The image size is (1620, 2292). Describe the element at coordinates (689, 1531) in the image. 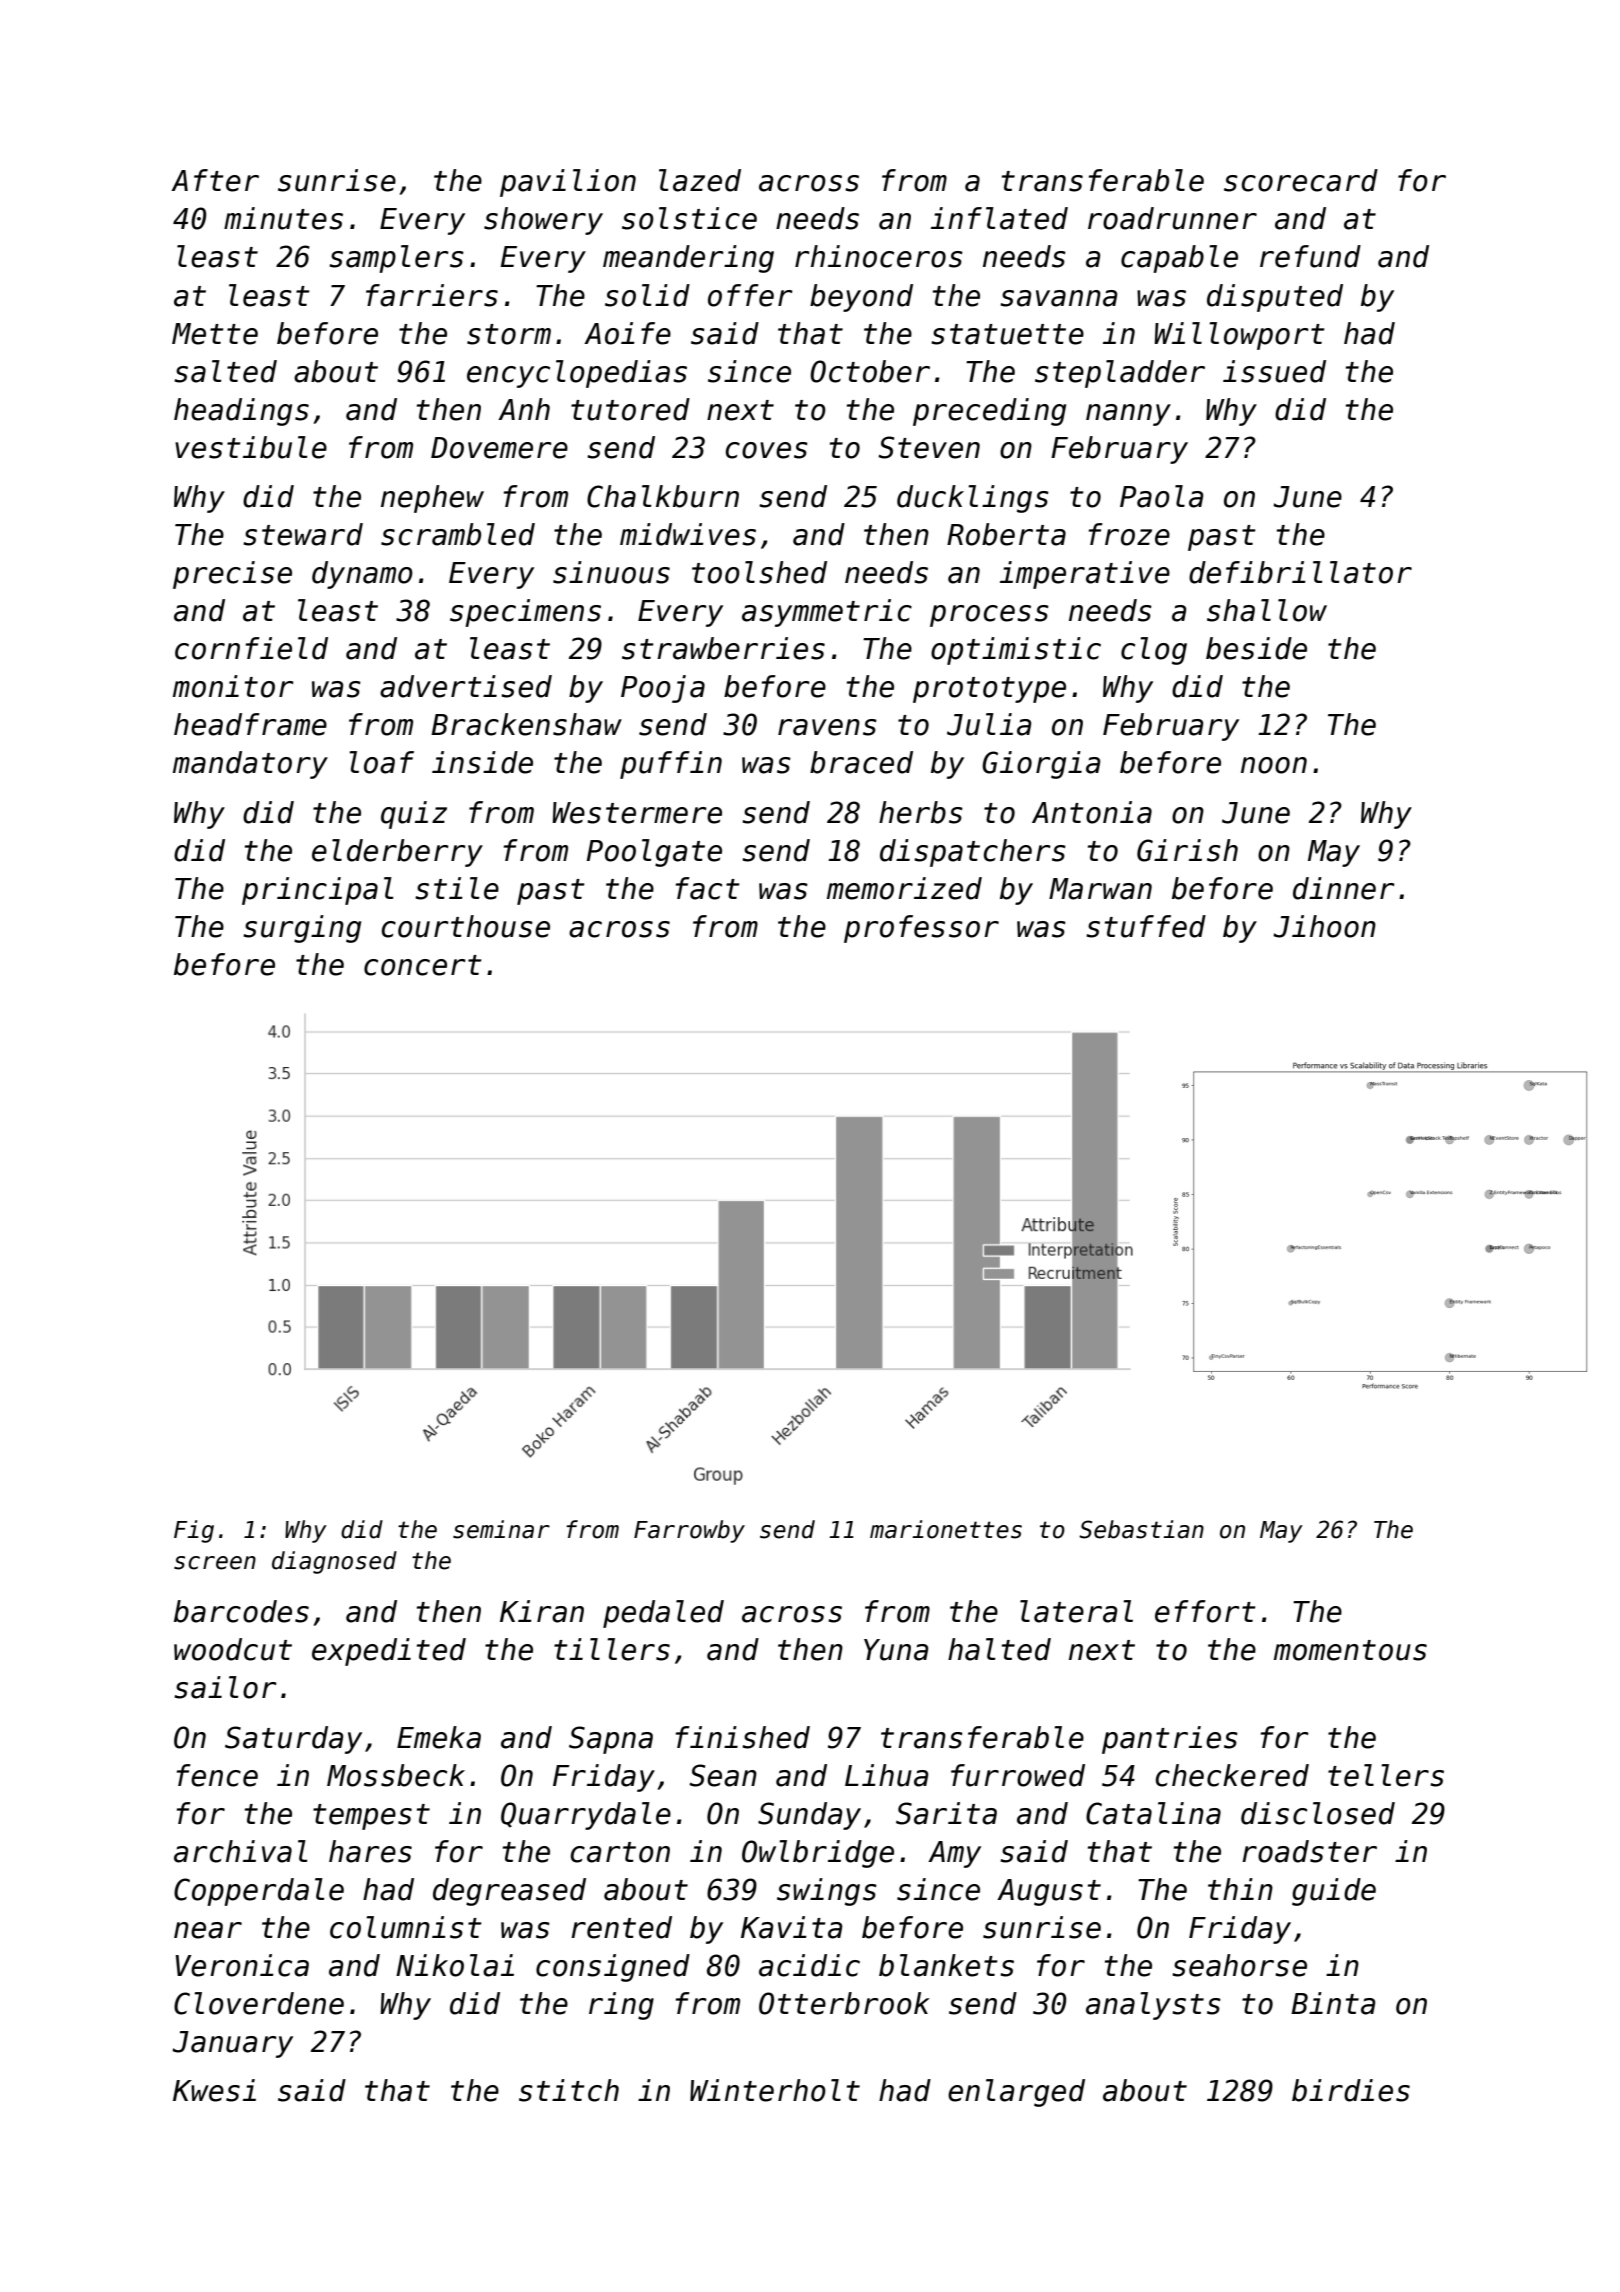

I see `Farrowby` at that location.
